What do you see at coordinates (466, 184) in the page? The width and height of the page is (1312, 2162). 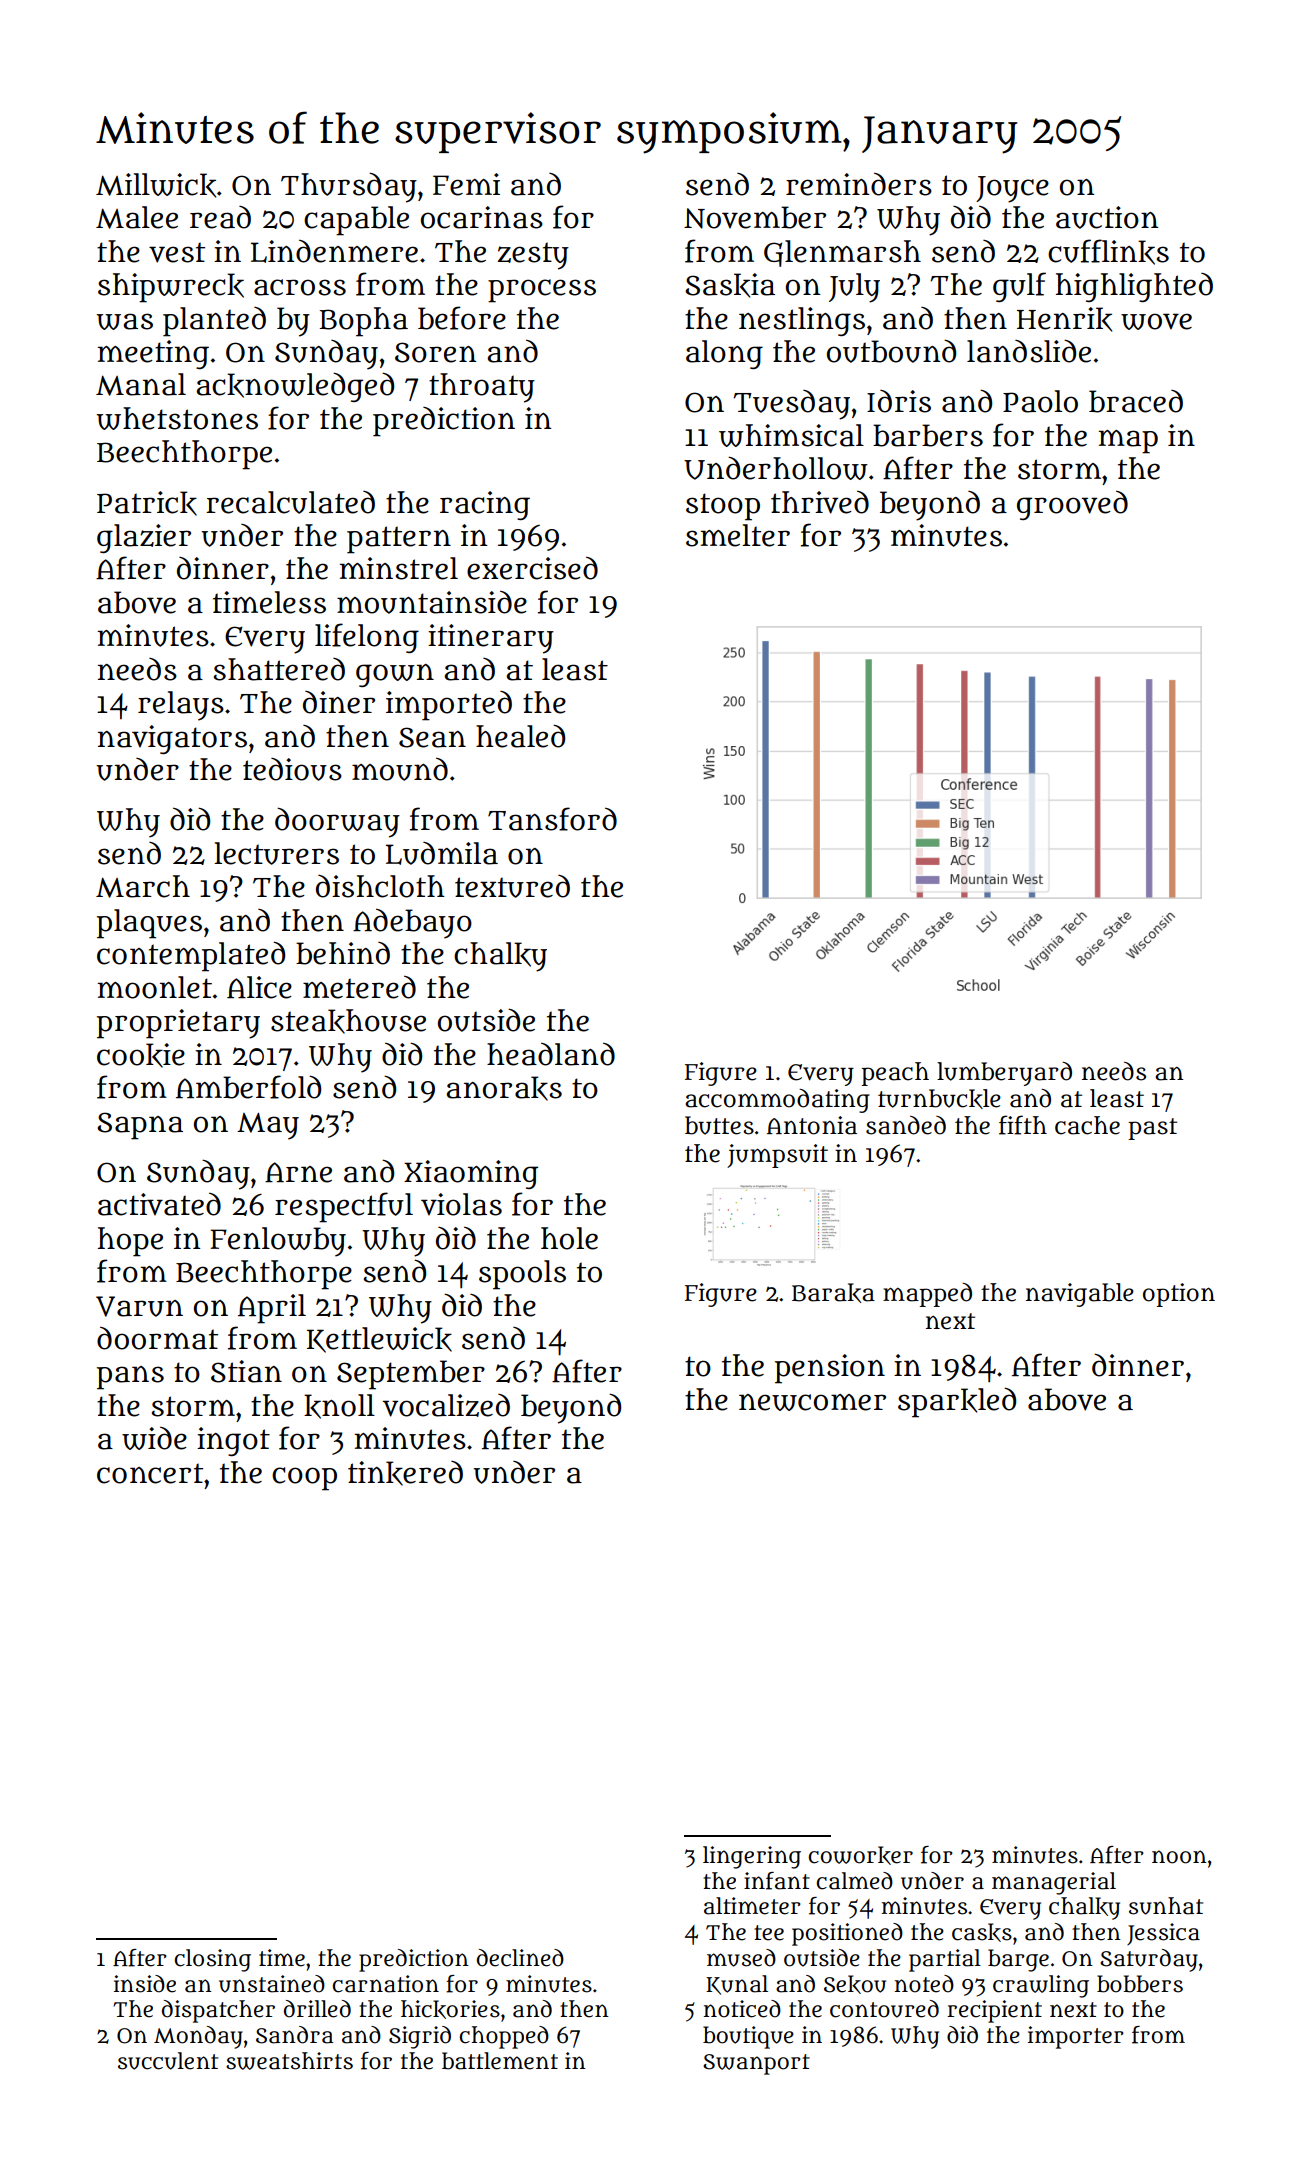 I see `Femi` at bounding box center [466, 184].
